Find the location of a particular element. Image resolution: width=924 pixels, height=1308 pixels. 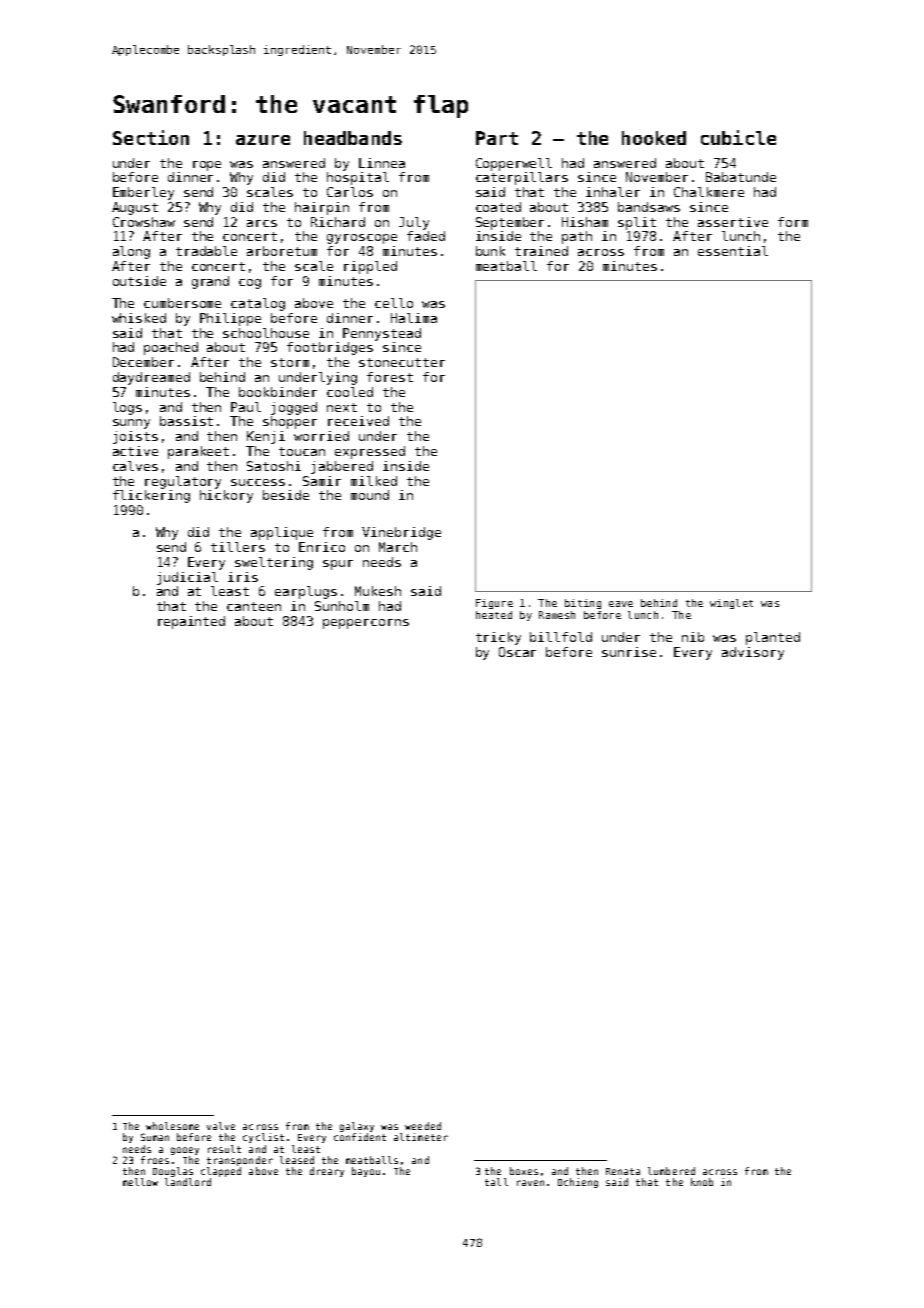

flickering is located at coordinates (151, 496).
